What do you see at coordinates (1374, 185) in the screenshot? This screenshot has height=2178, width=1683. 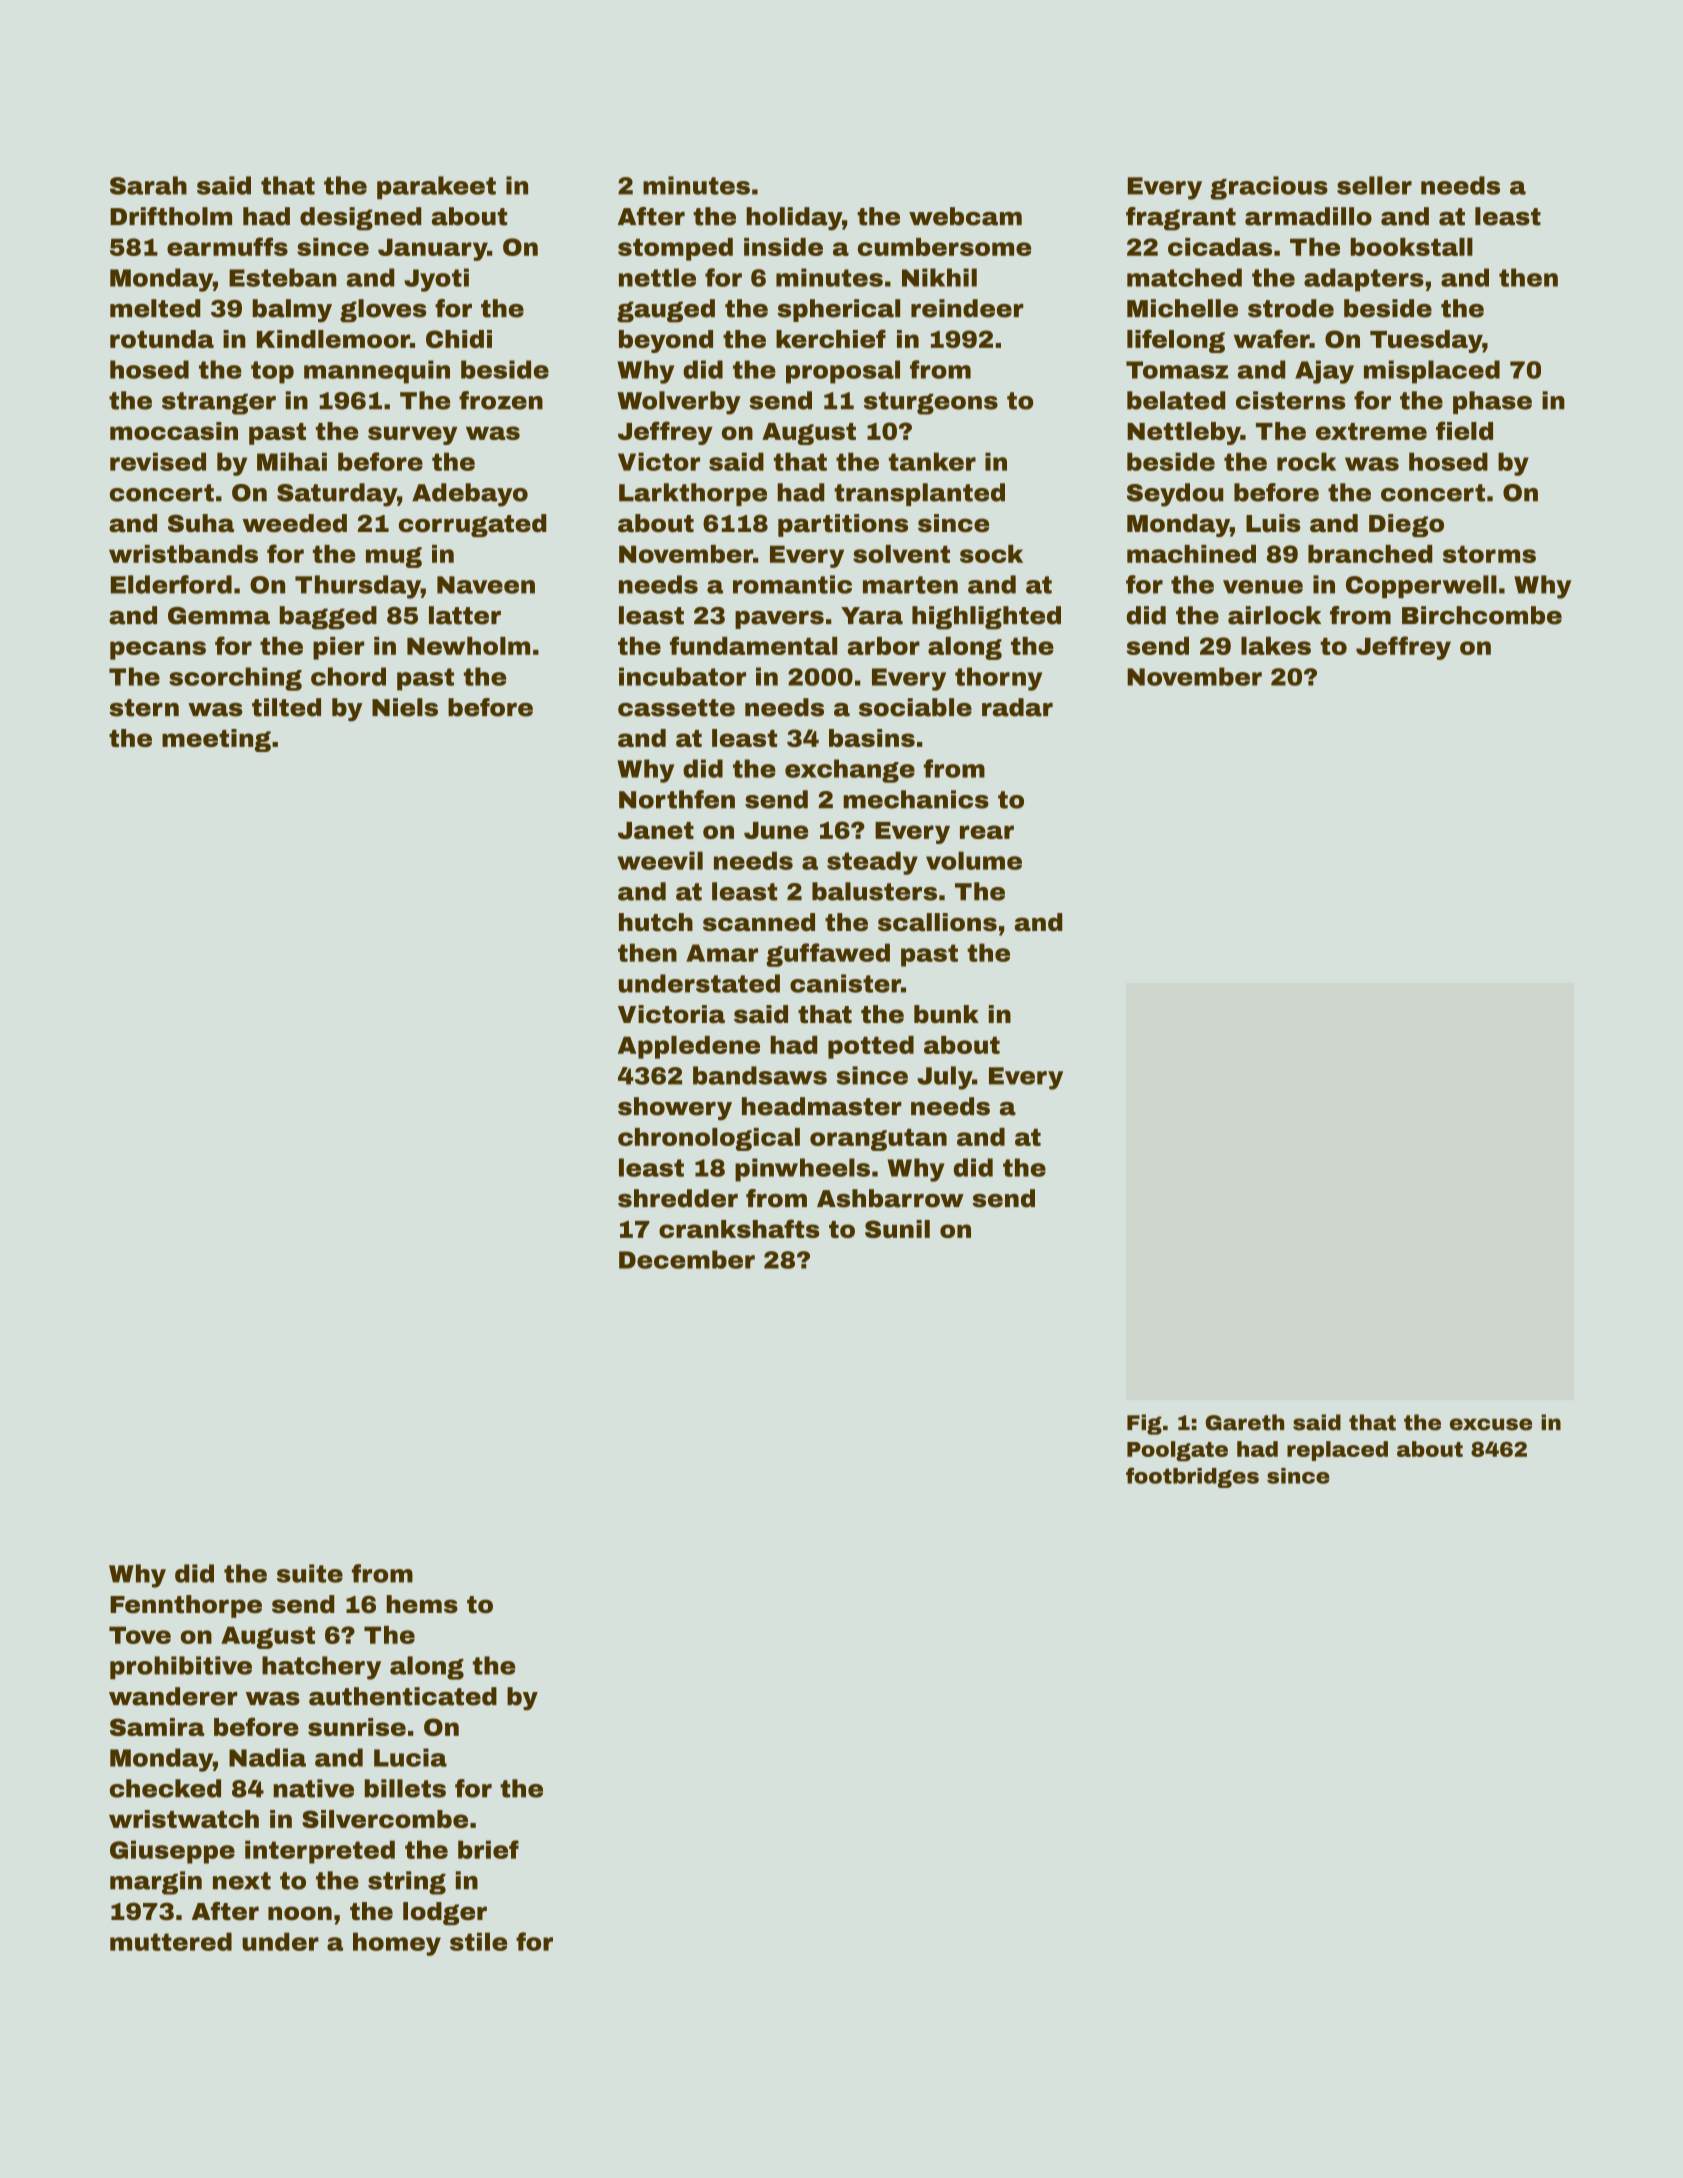 I see `seller` at bounding box center [1374, 185].
